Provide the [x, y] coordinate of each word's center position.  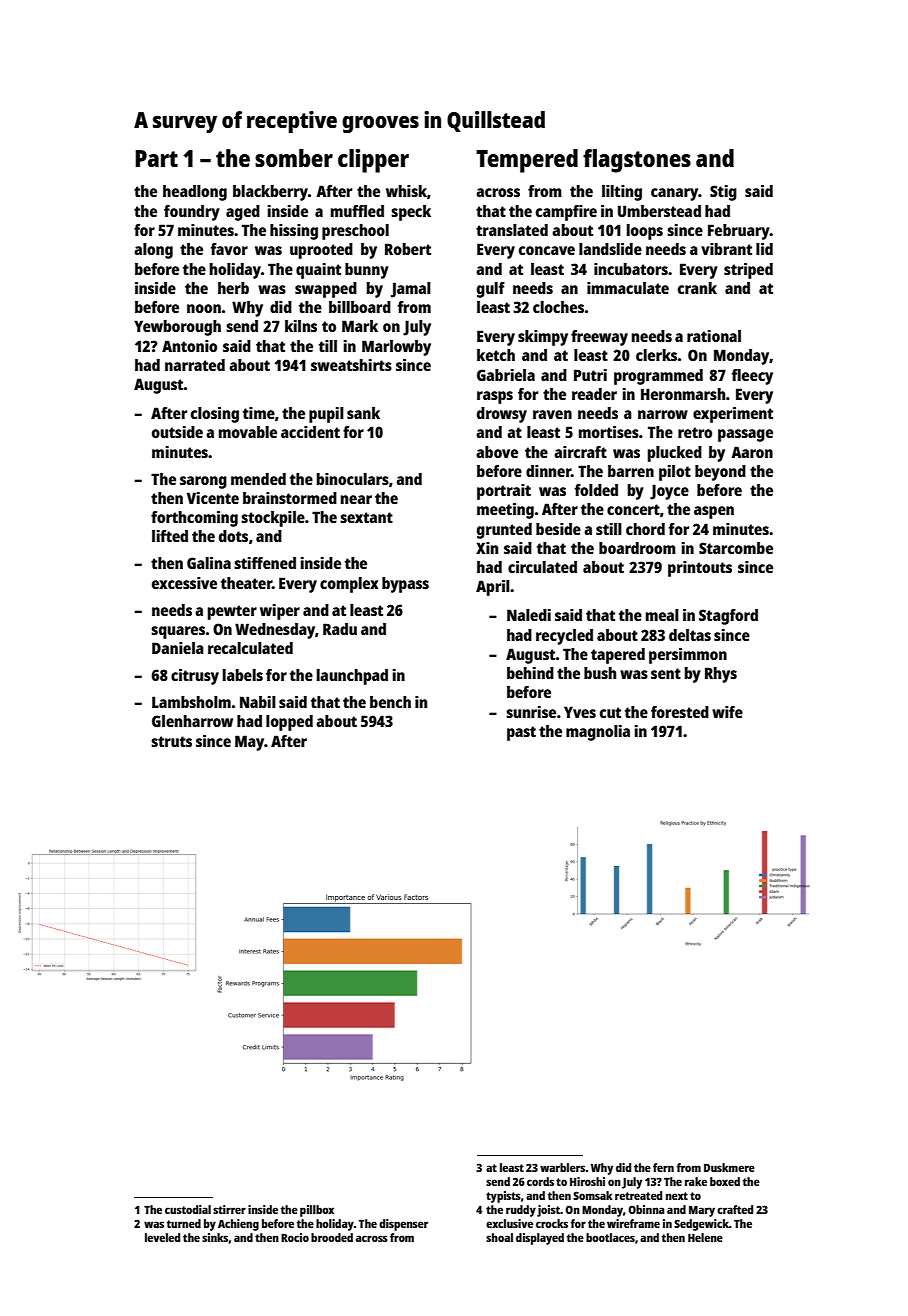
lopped [289, 723]
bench [390, 702]
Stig [723, 193]
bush [600, 673]
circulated [542, 567]
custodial [188, 1209]
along [153, 251]
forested [680, 712]
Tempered [527, 161]
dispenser [403, 1225]
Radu [340, 629]
